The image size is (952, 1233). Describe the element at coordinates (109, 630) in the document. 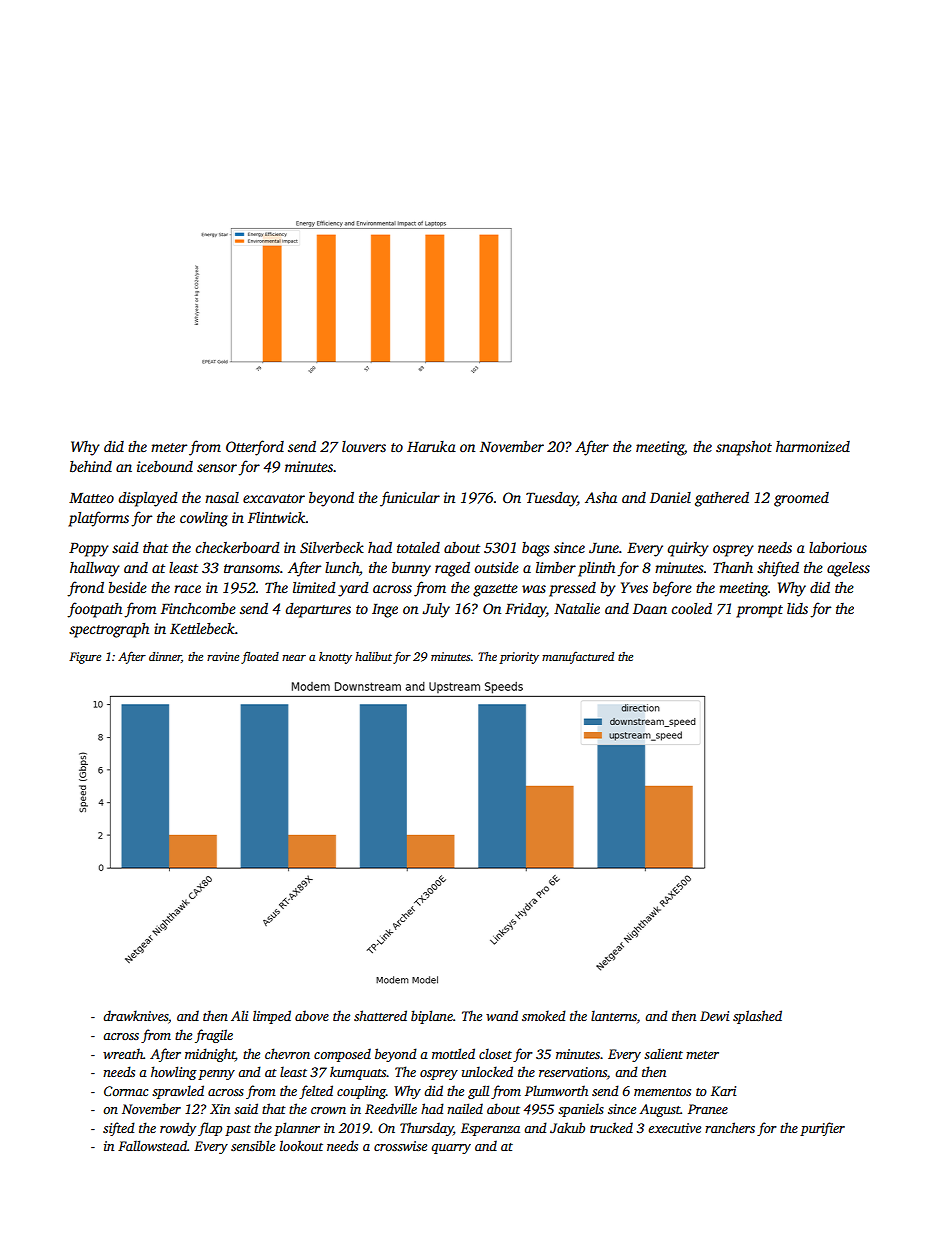

I see `spectrograph` at that location.
